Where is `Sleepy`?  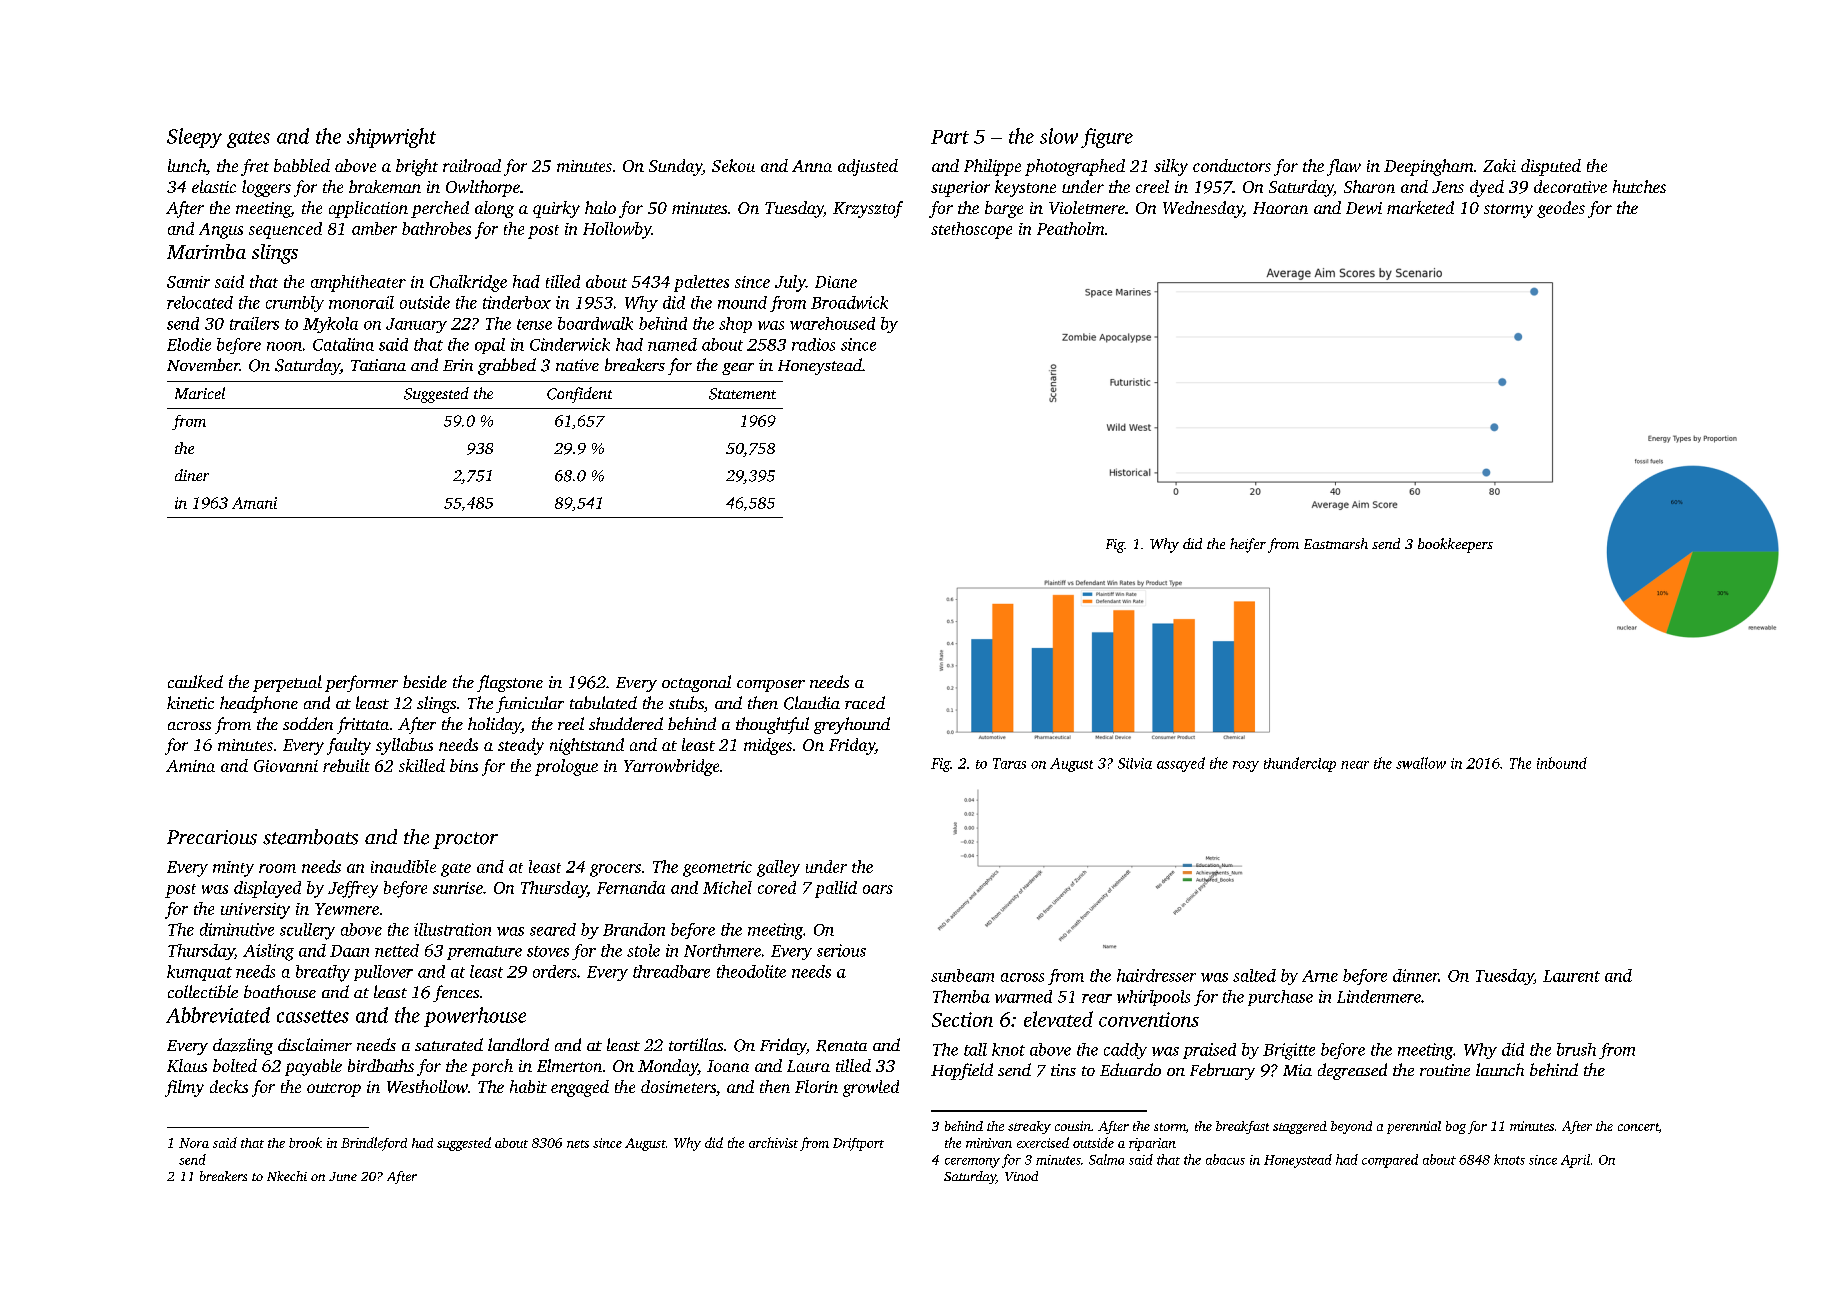 Sleepy is located at coordinates (194, 138).
